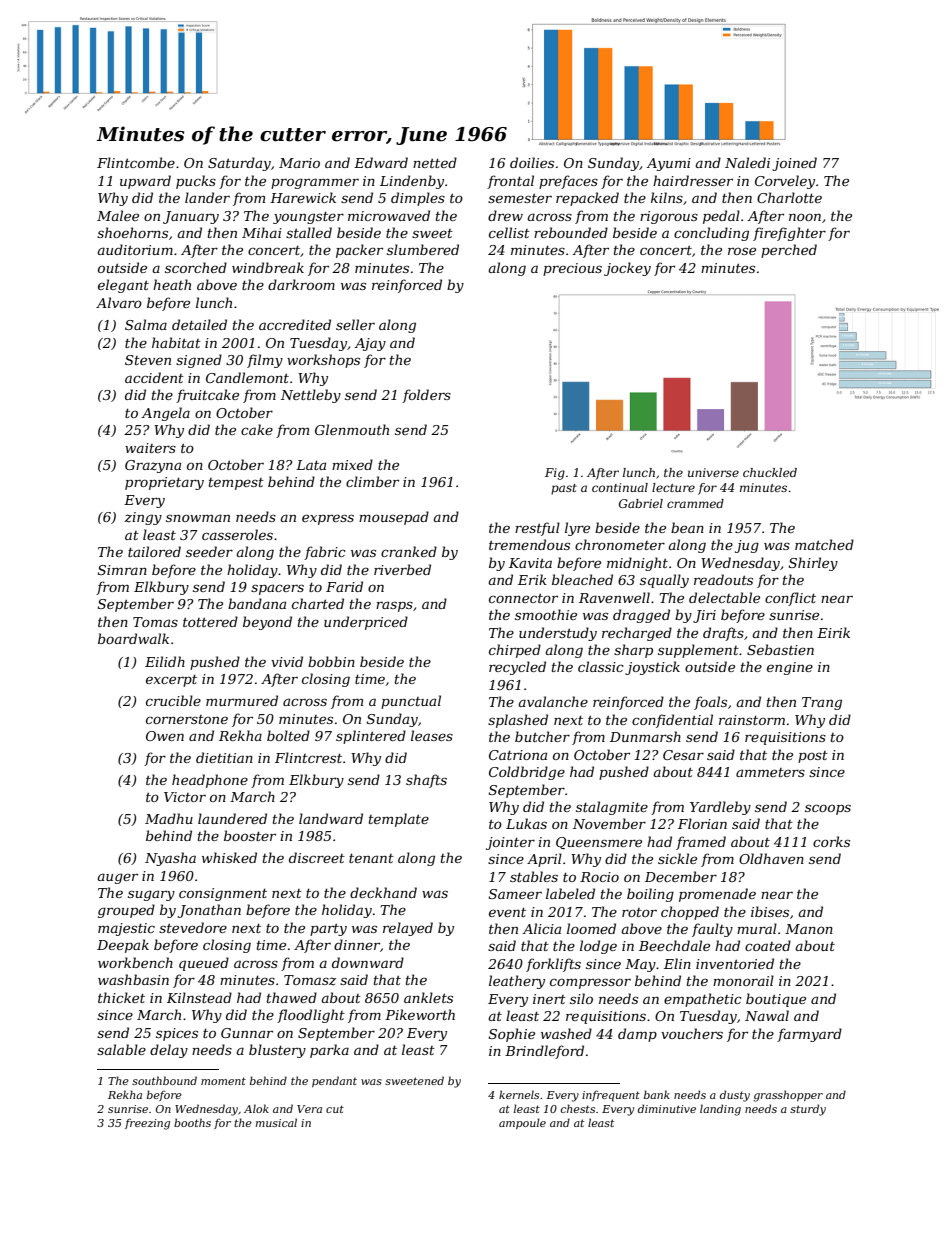 The width and height of the image is (952, 1233). Describe the element at coordinates (522, 1123) in the image. I see `ampoule` at that location.
